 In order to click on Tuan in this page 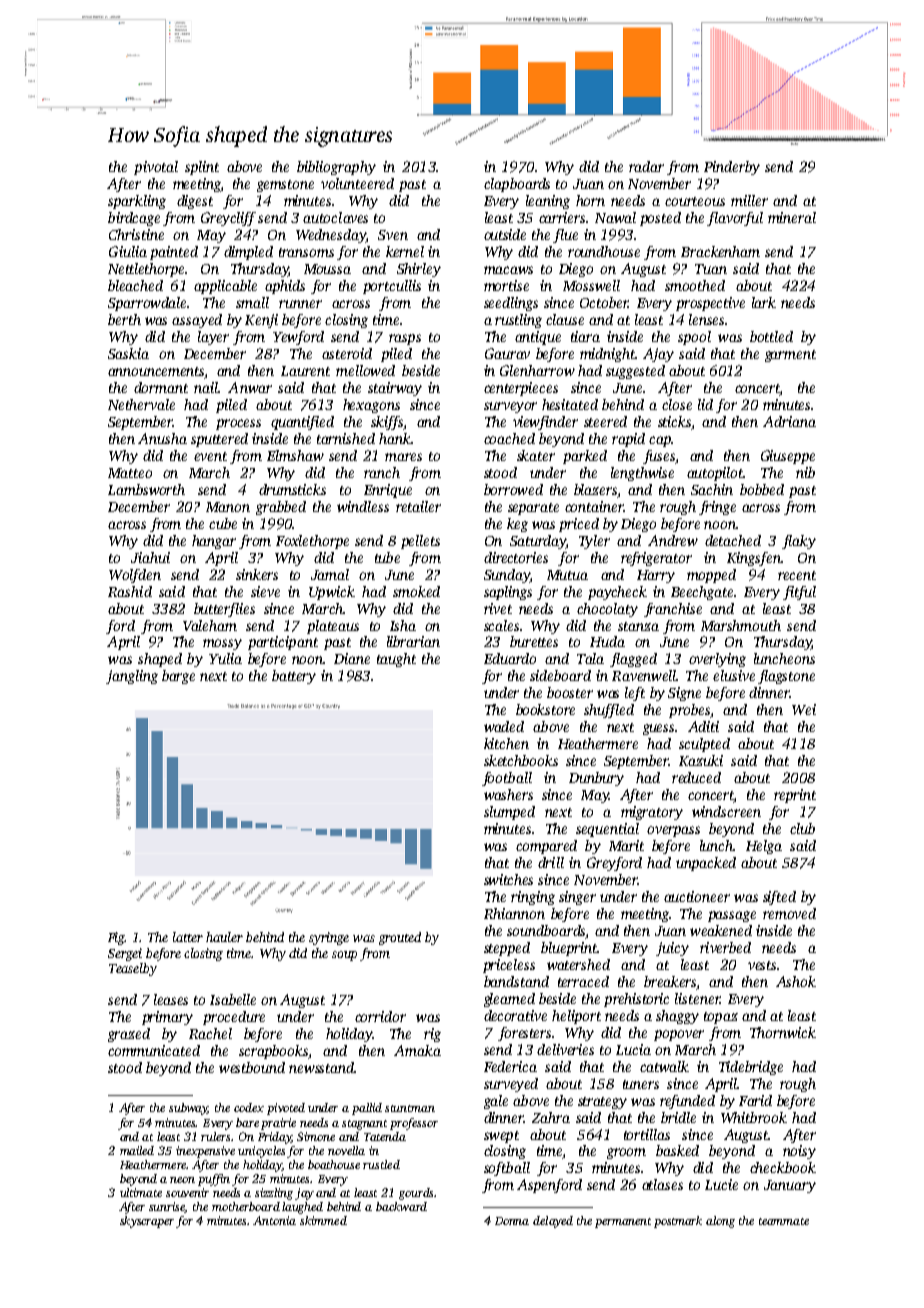, I will do `click(711, 269)`.
